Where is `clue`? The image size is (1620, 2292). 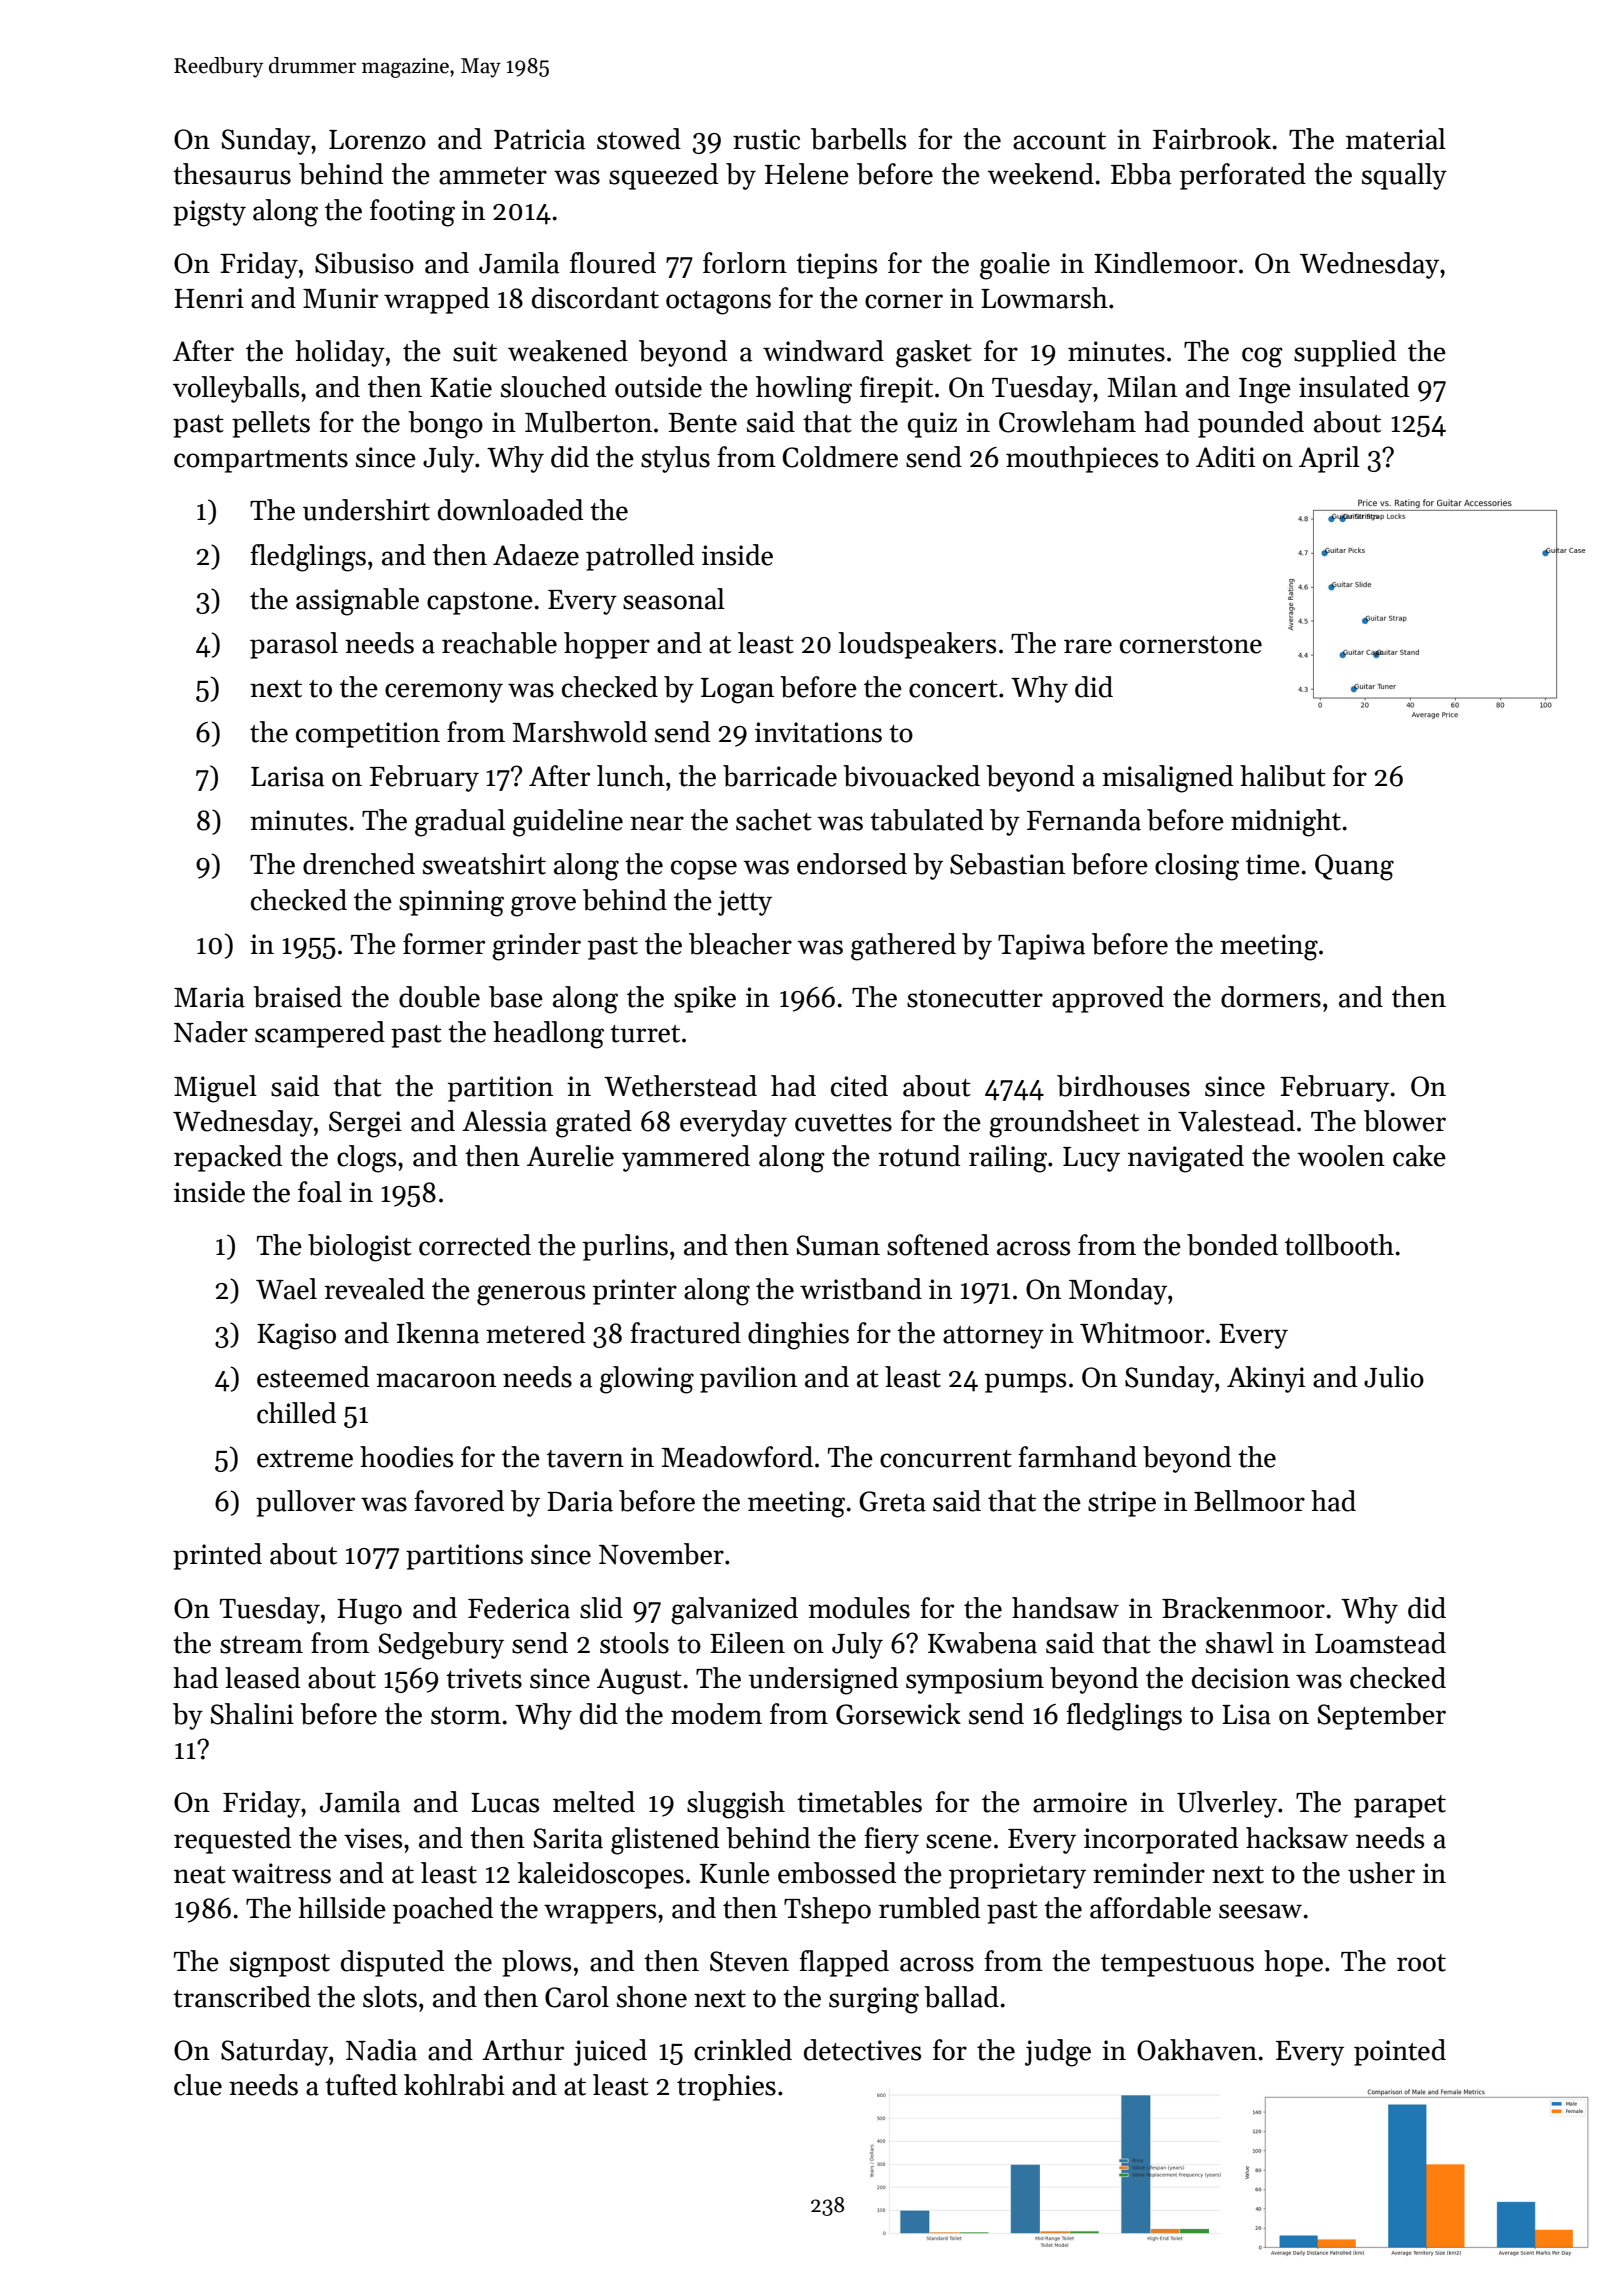 clue is located at coordinates (198, 2085).
